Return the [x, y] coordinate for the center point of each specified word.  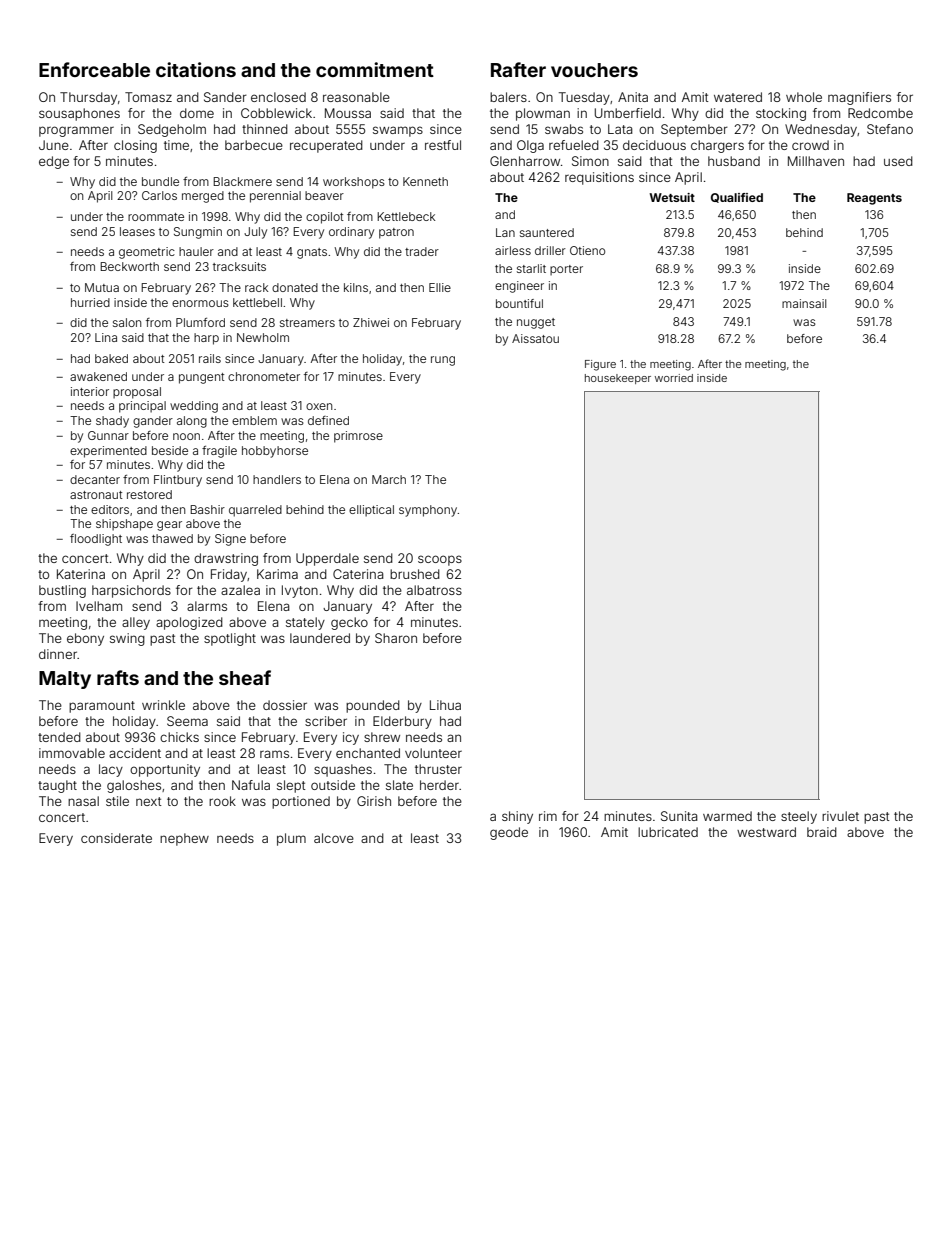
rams [274, 754]
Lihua [445, 705]
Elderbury [402, 722]
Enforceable [94, 69]
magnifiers [859, 98]
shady [112, 422]
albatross [434, 590]
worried [674, 378]
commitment [375, 69]
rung [443, 361]
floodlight [96, 540]
